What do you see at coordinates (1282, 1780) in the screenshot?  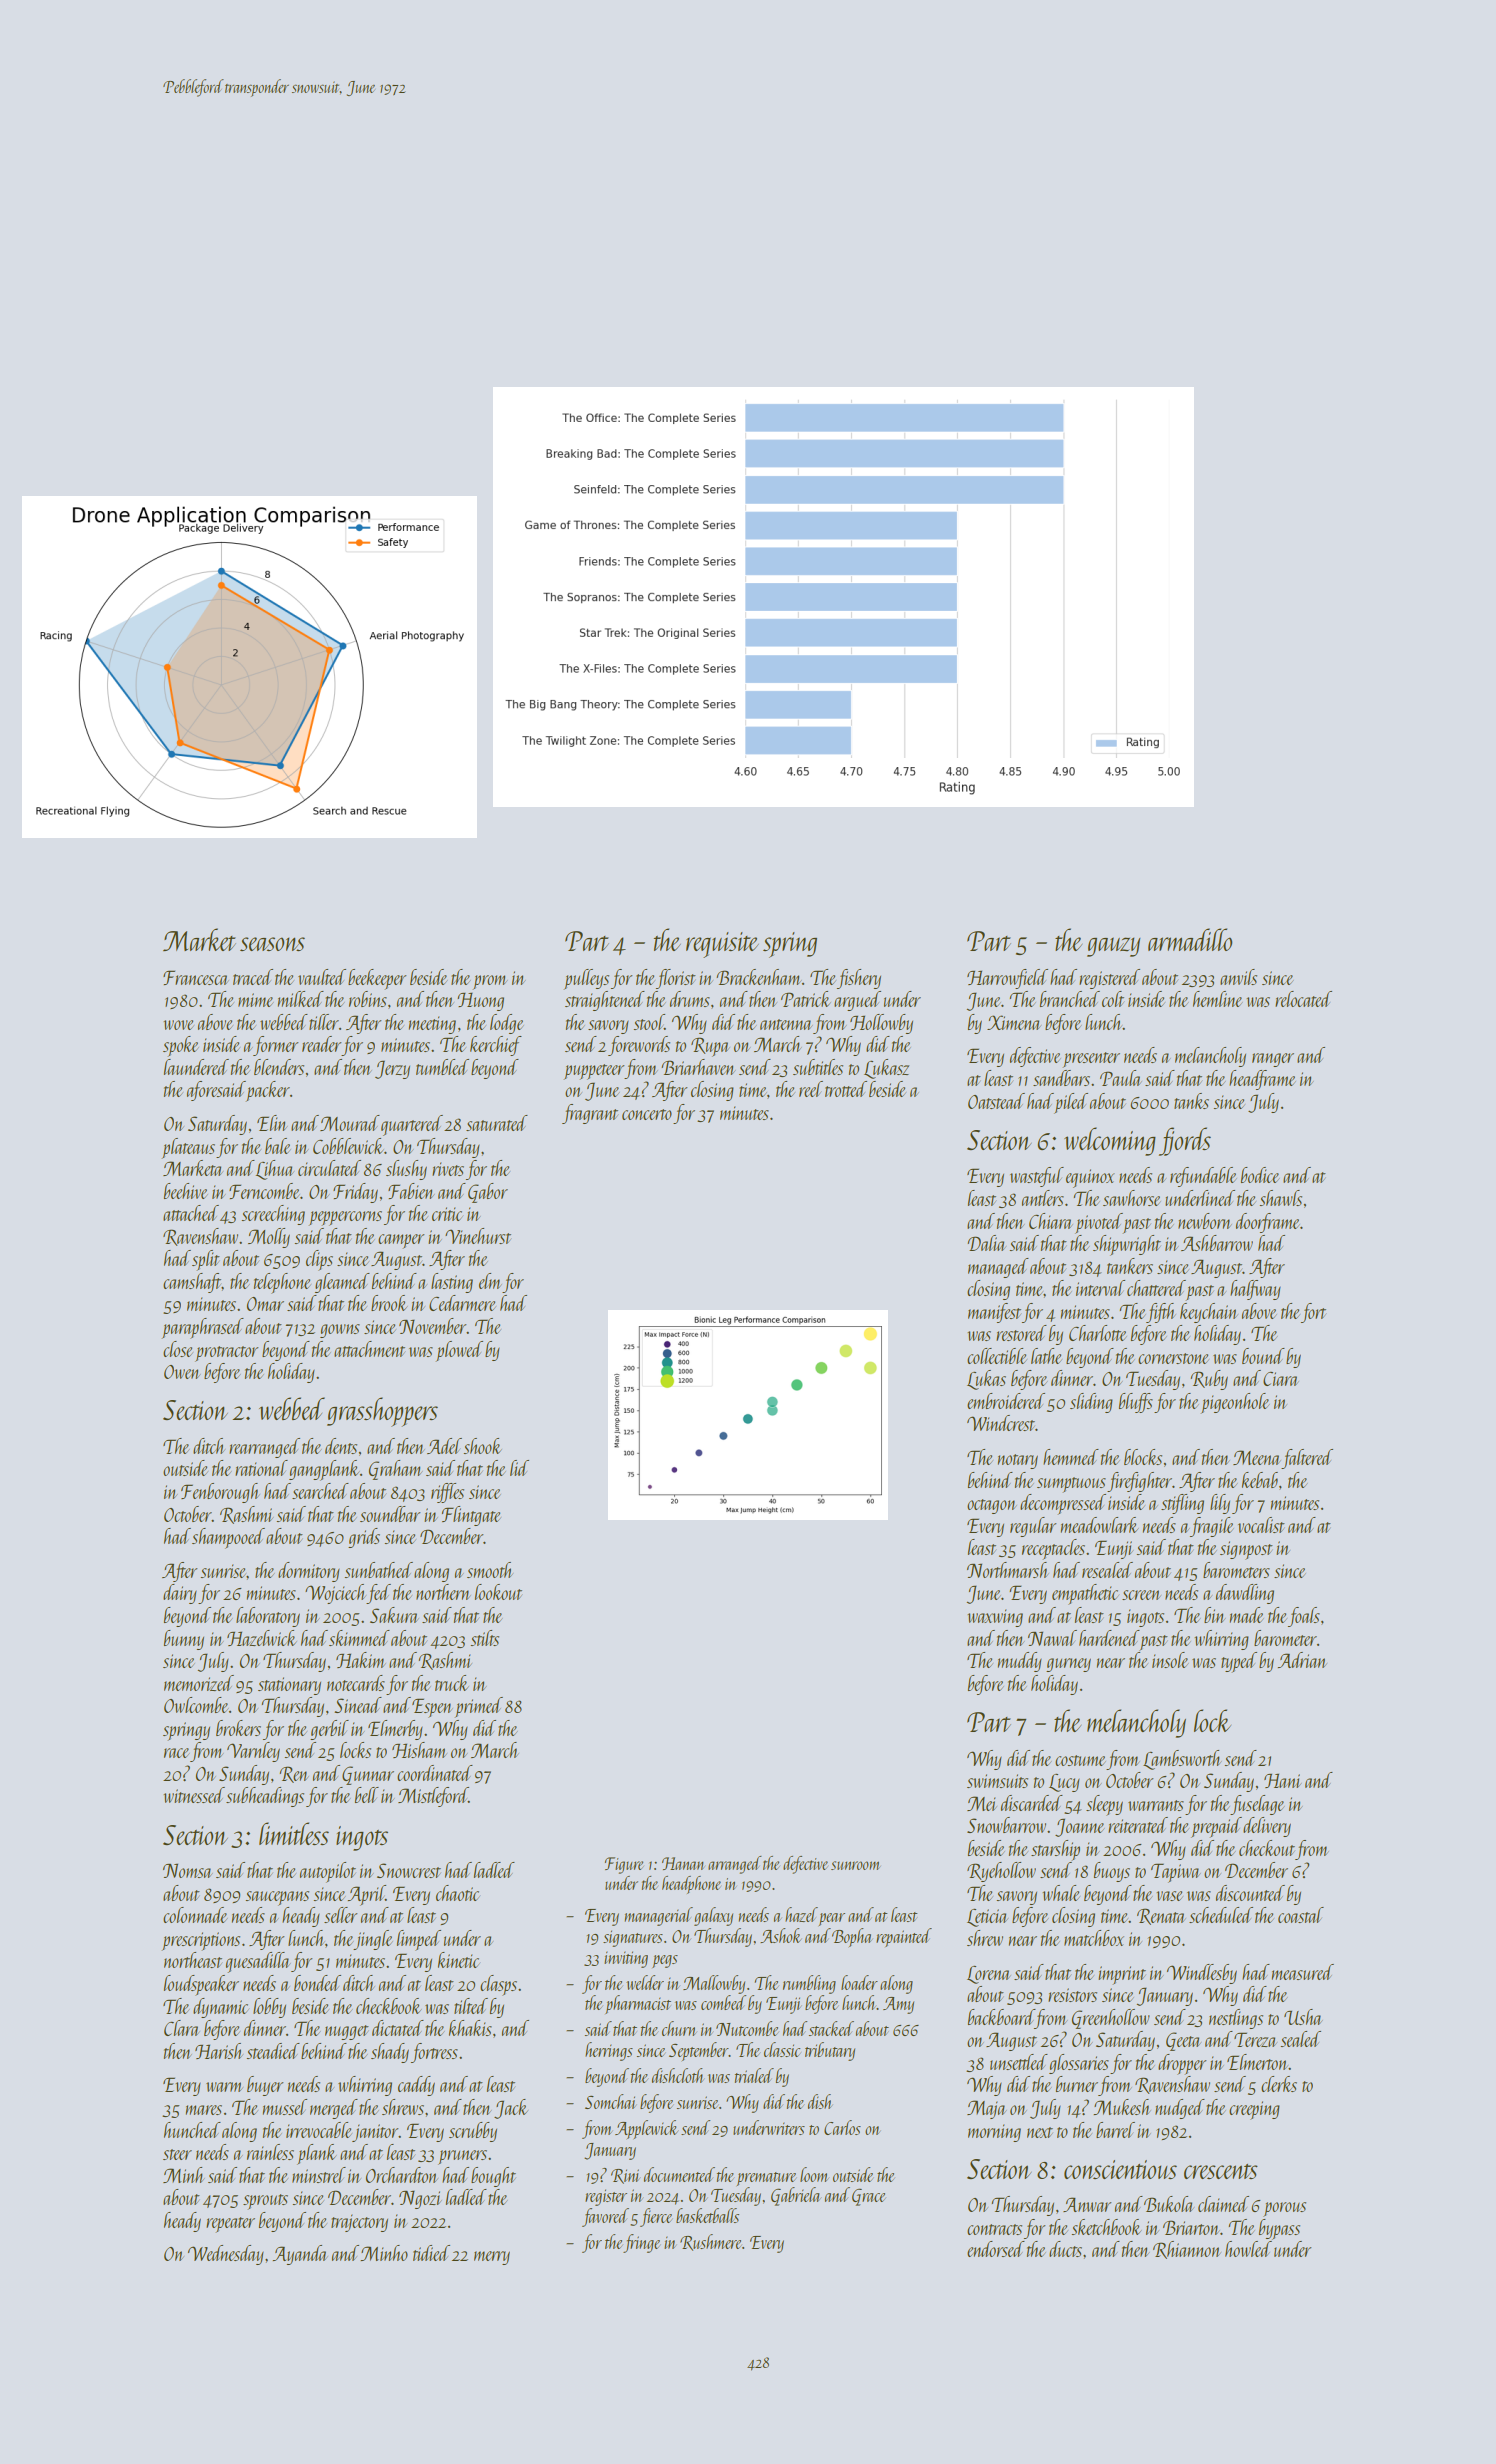 I see `Hani` at bounding box center [1282, 1780].
